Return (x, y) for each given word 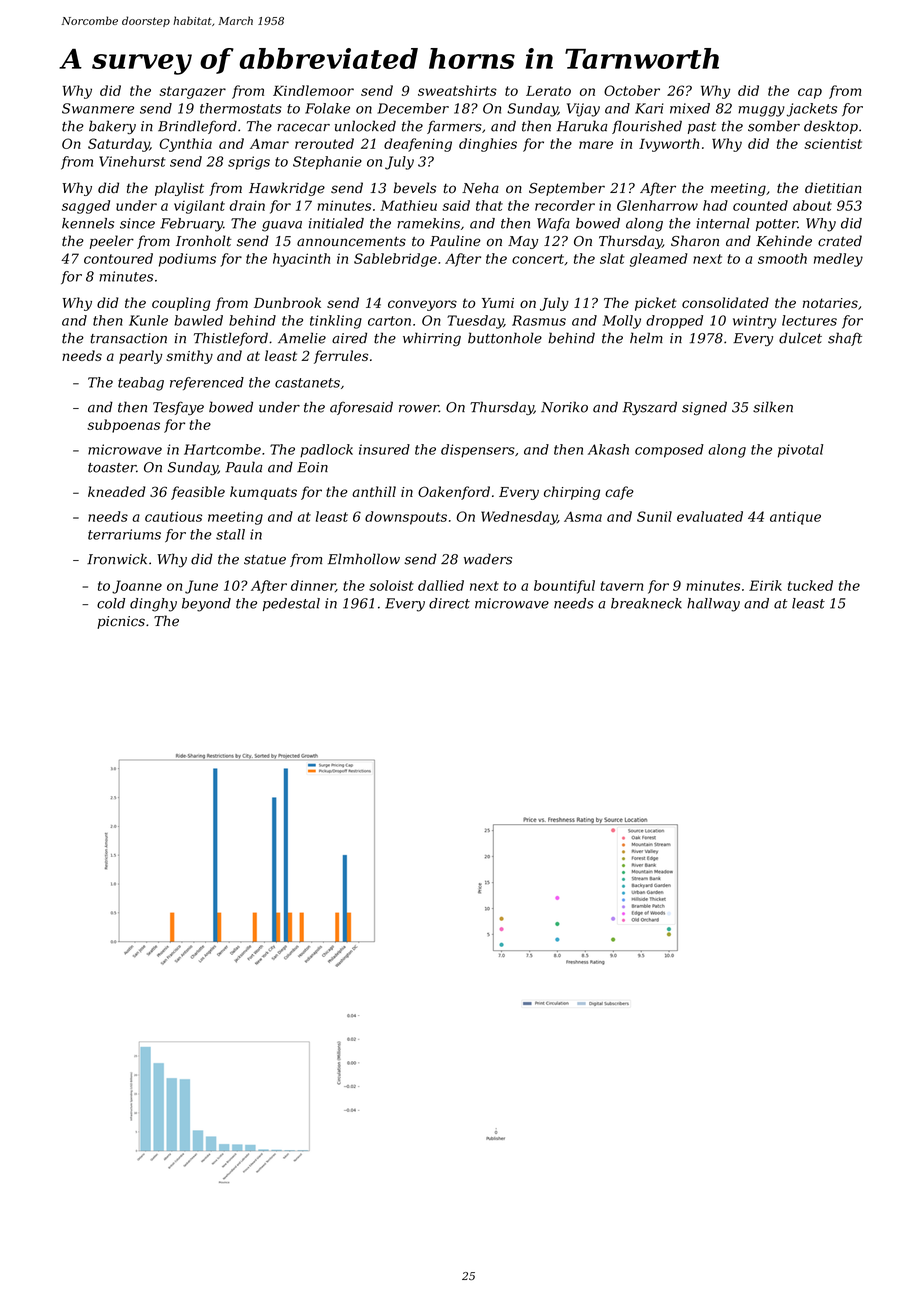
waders (488, 559)
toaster (112, 468)
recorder (565, 205)
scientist (833, 144)
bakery (112, 127)
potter (777, 225)
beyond (206, 605)
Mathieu (408, 205)
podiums (187, 260)
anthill (374, 491)
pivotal (800, 451)
